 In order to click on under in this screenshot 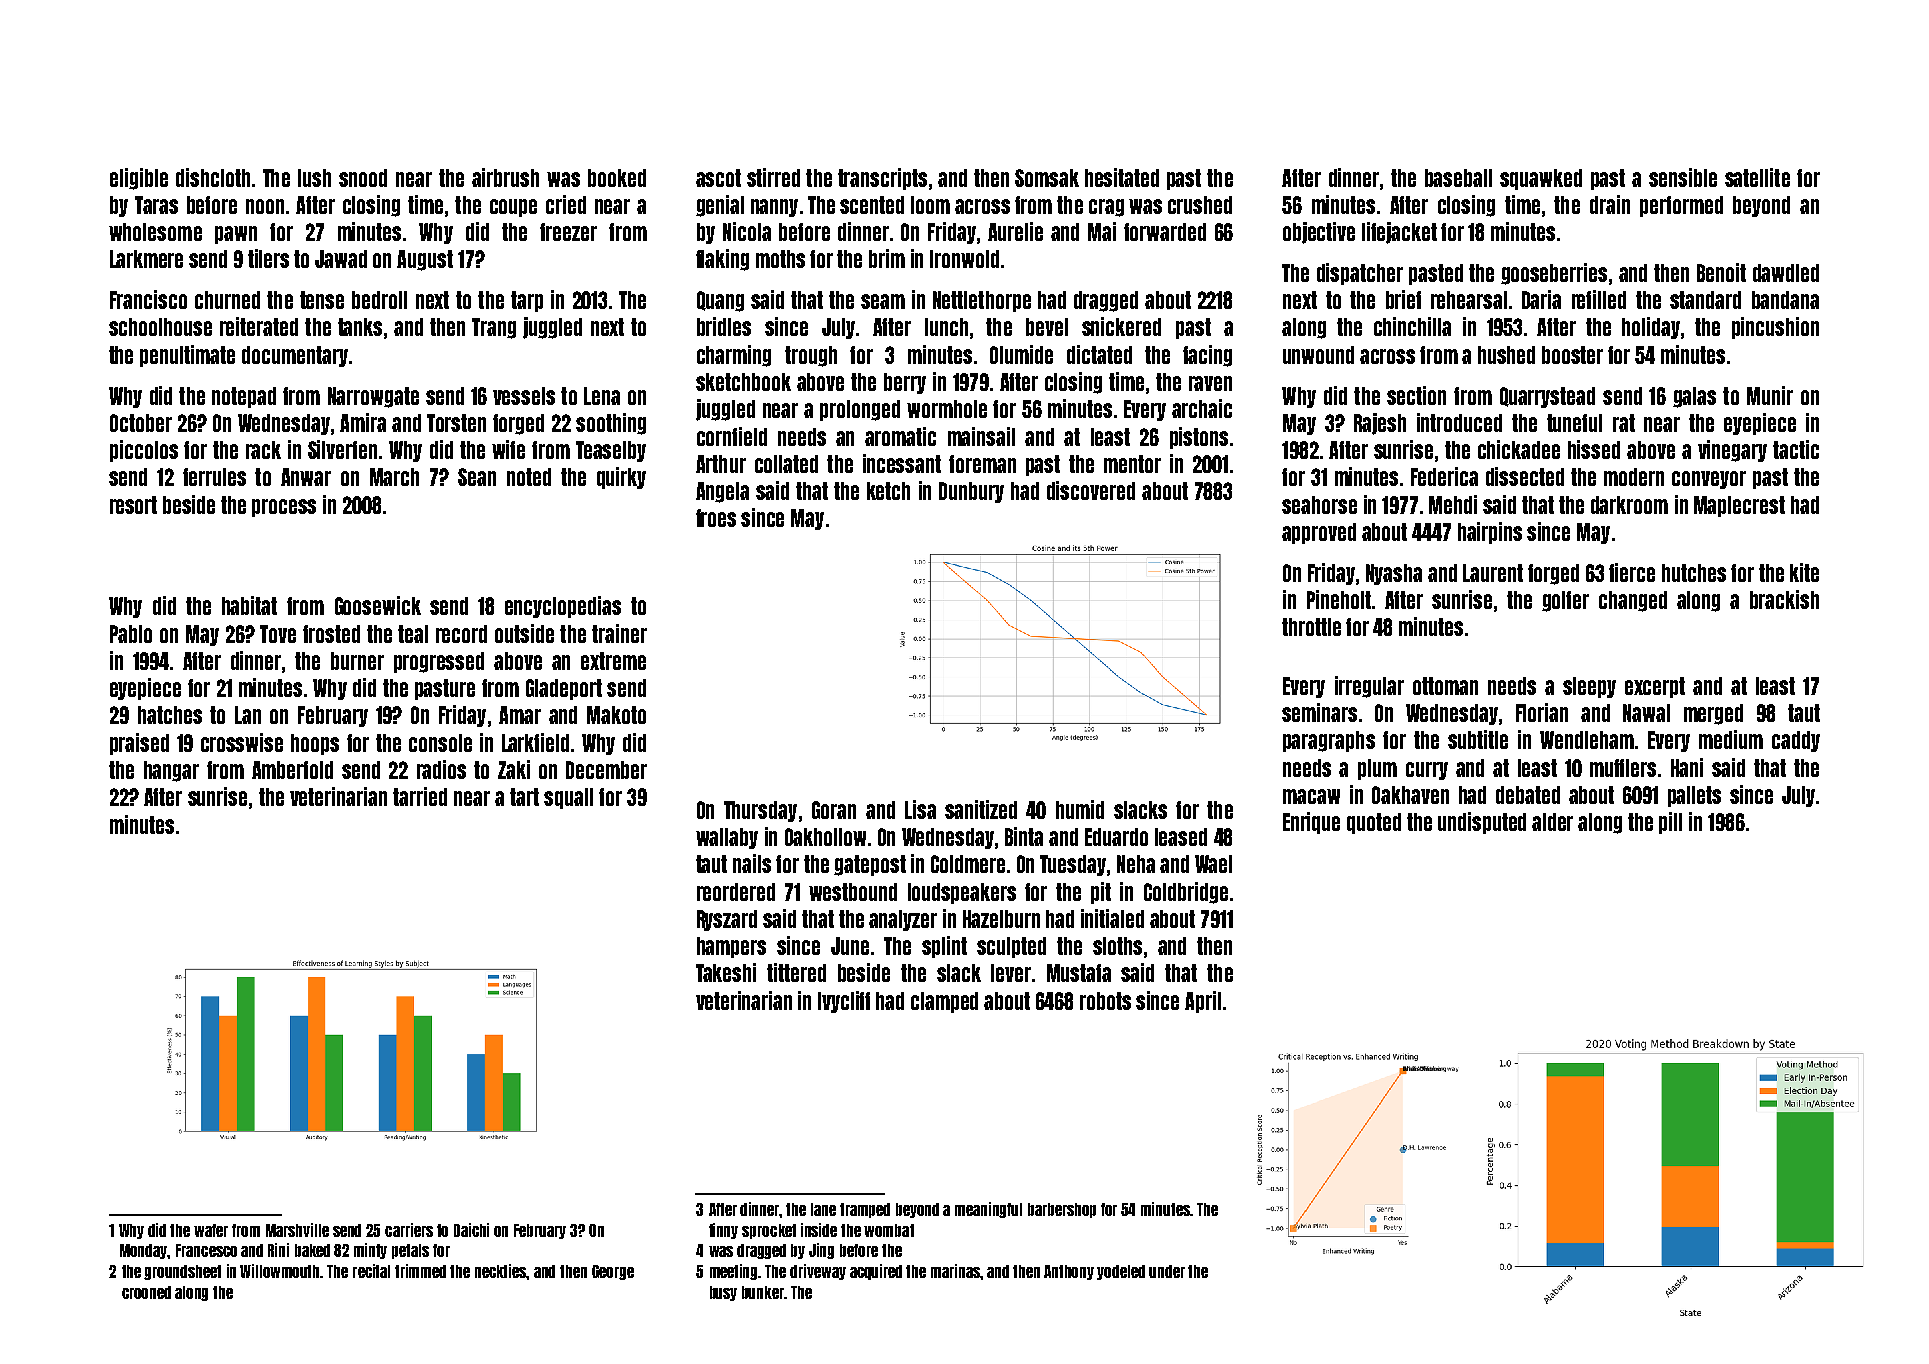, I will do `click(1167, 1271)`.
